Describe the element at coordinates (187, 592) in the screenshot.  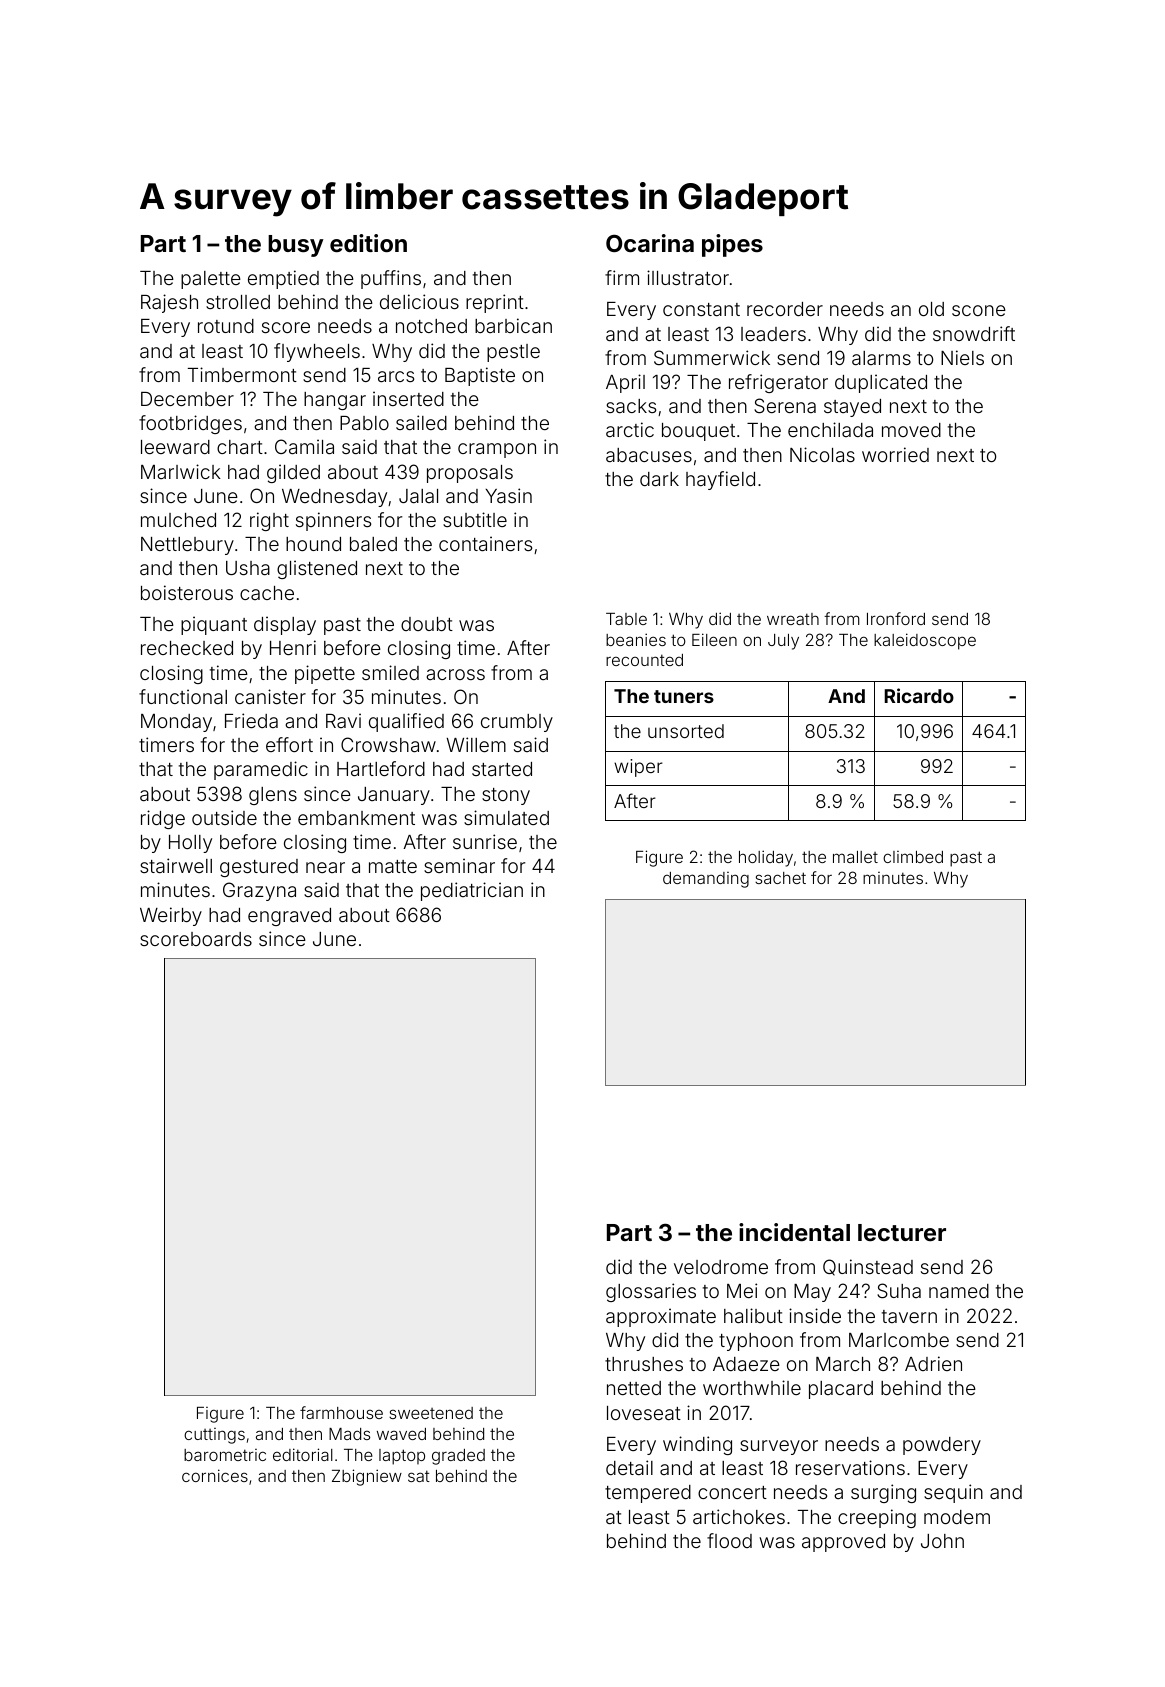
I see `boisterous` at that location.
